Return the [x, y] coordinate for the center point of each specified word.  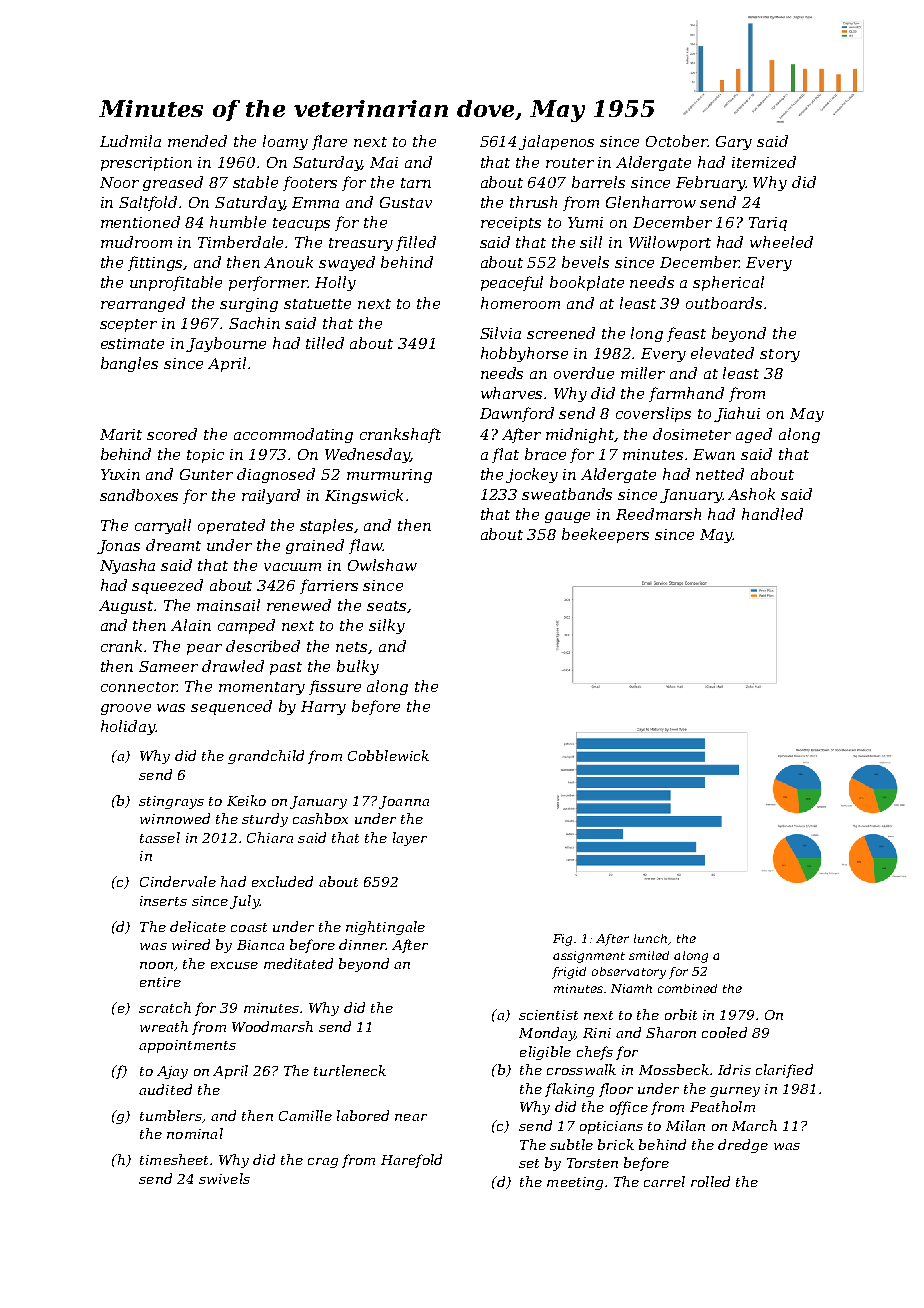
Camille [305, 1115]
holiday [128, 727]
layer [410, 839]
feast [686, 334]
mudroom [136, 242]
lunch [650, 938]
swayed [347, 263]
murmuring [389, 476]
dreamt [173, 545]
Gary [734, 143]
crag [323, 1163]
